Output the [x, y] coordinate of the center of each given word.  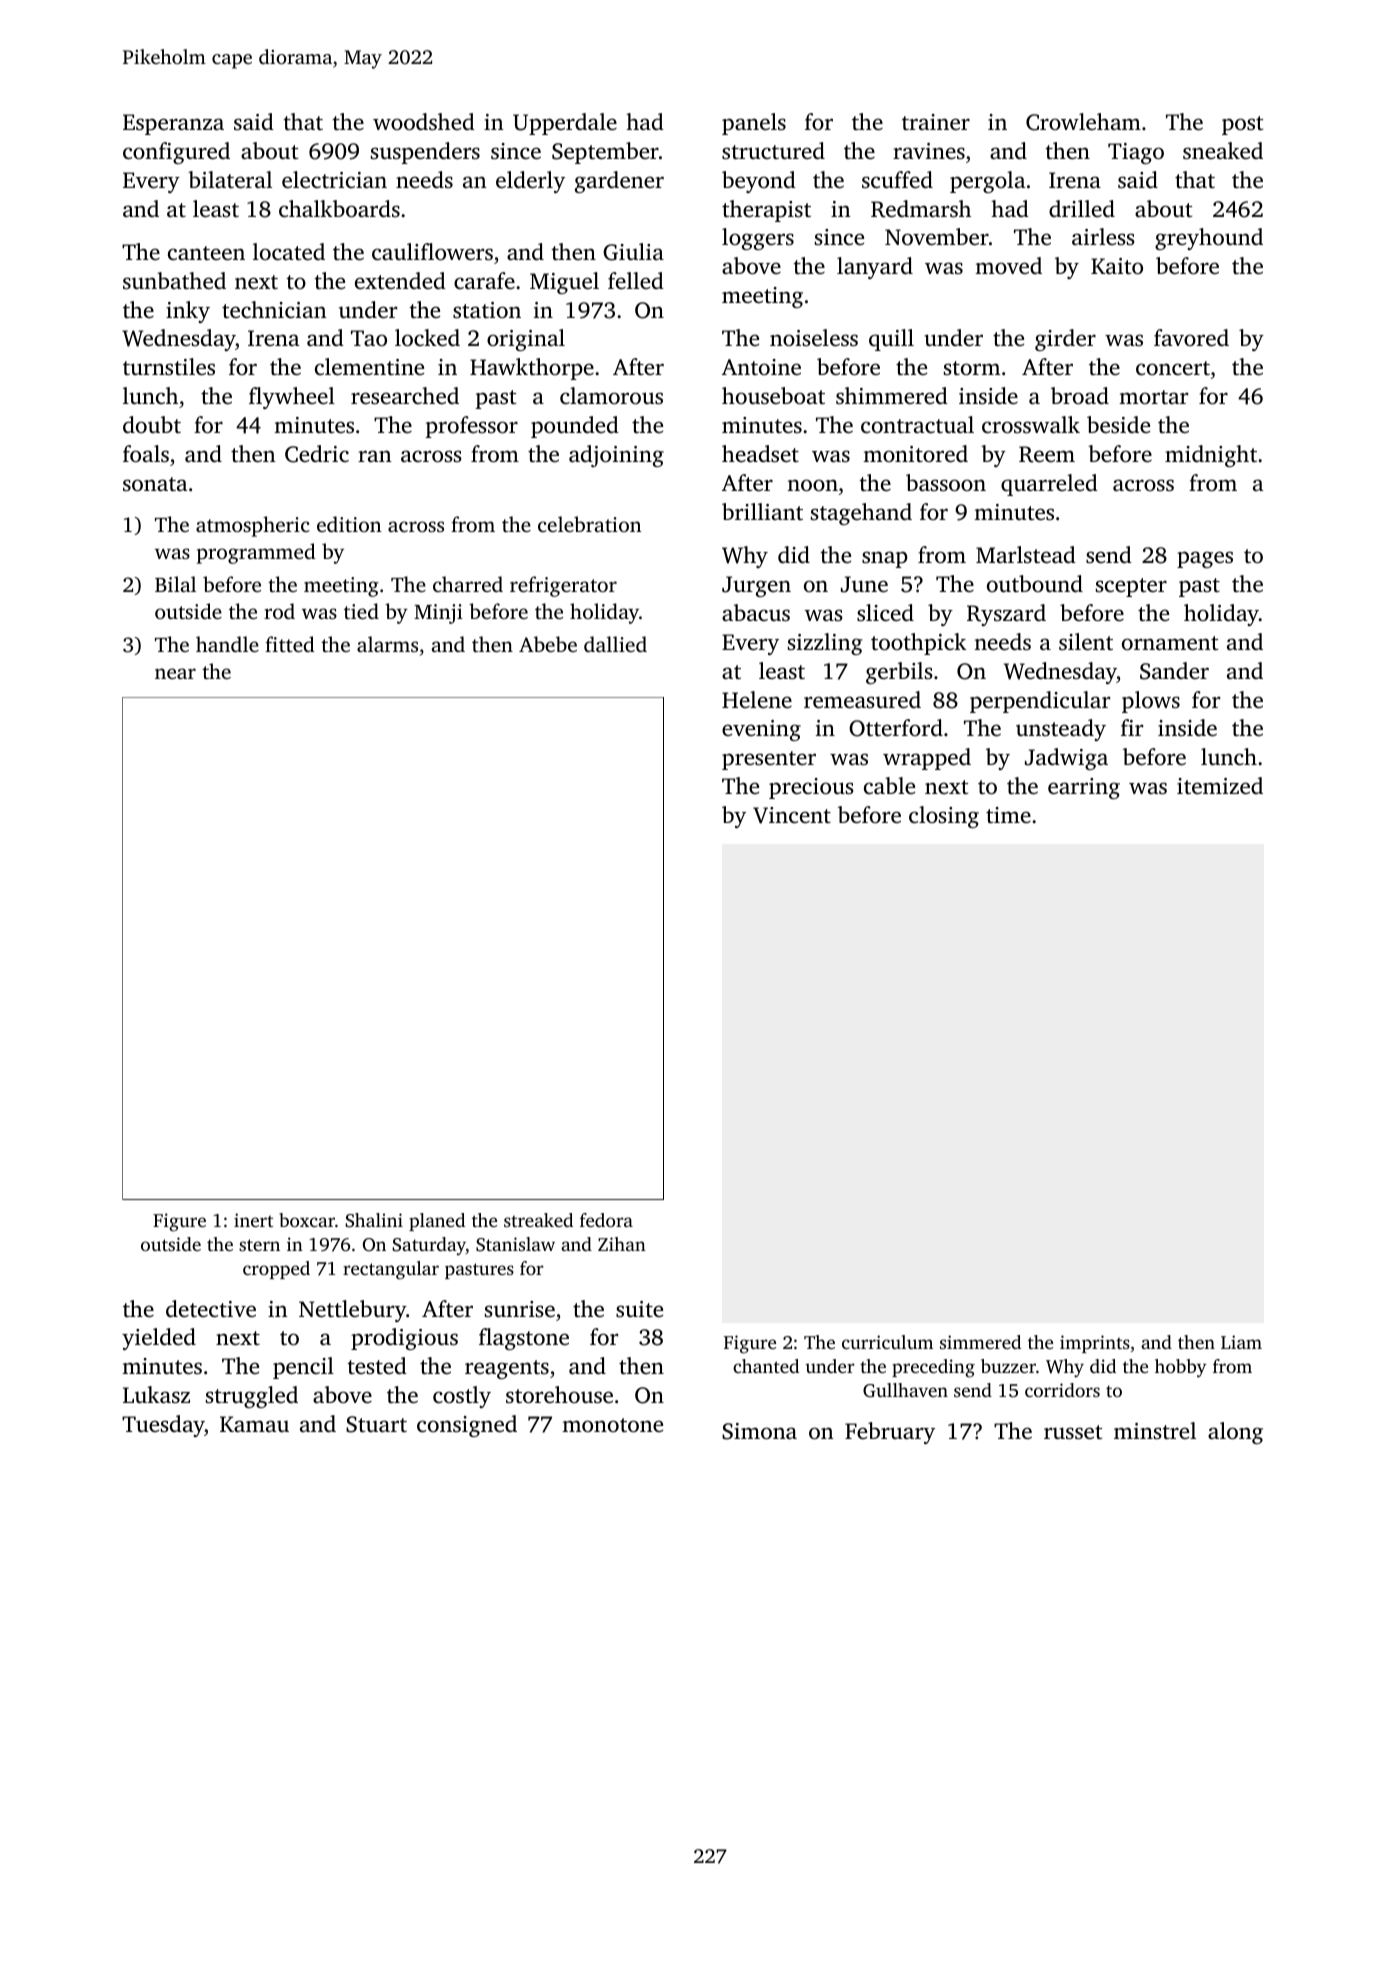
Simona [759, 1431]
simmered [980, 1342]
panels [754, 124]
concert [1173, 368]
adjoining [616, 456]
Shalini [374, 1220]
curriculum [887, 1342]
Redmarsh [921, 209]
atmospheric [253, 526]
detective [211, 1309]
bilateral [230, 180]
